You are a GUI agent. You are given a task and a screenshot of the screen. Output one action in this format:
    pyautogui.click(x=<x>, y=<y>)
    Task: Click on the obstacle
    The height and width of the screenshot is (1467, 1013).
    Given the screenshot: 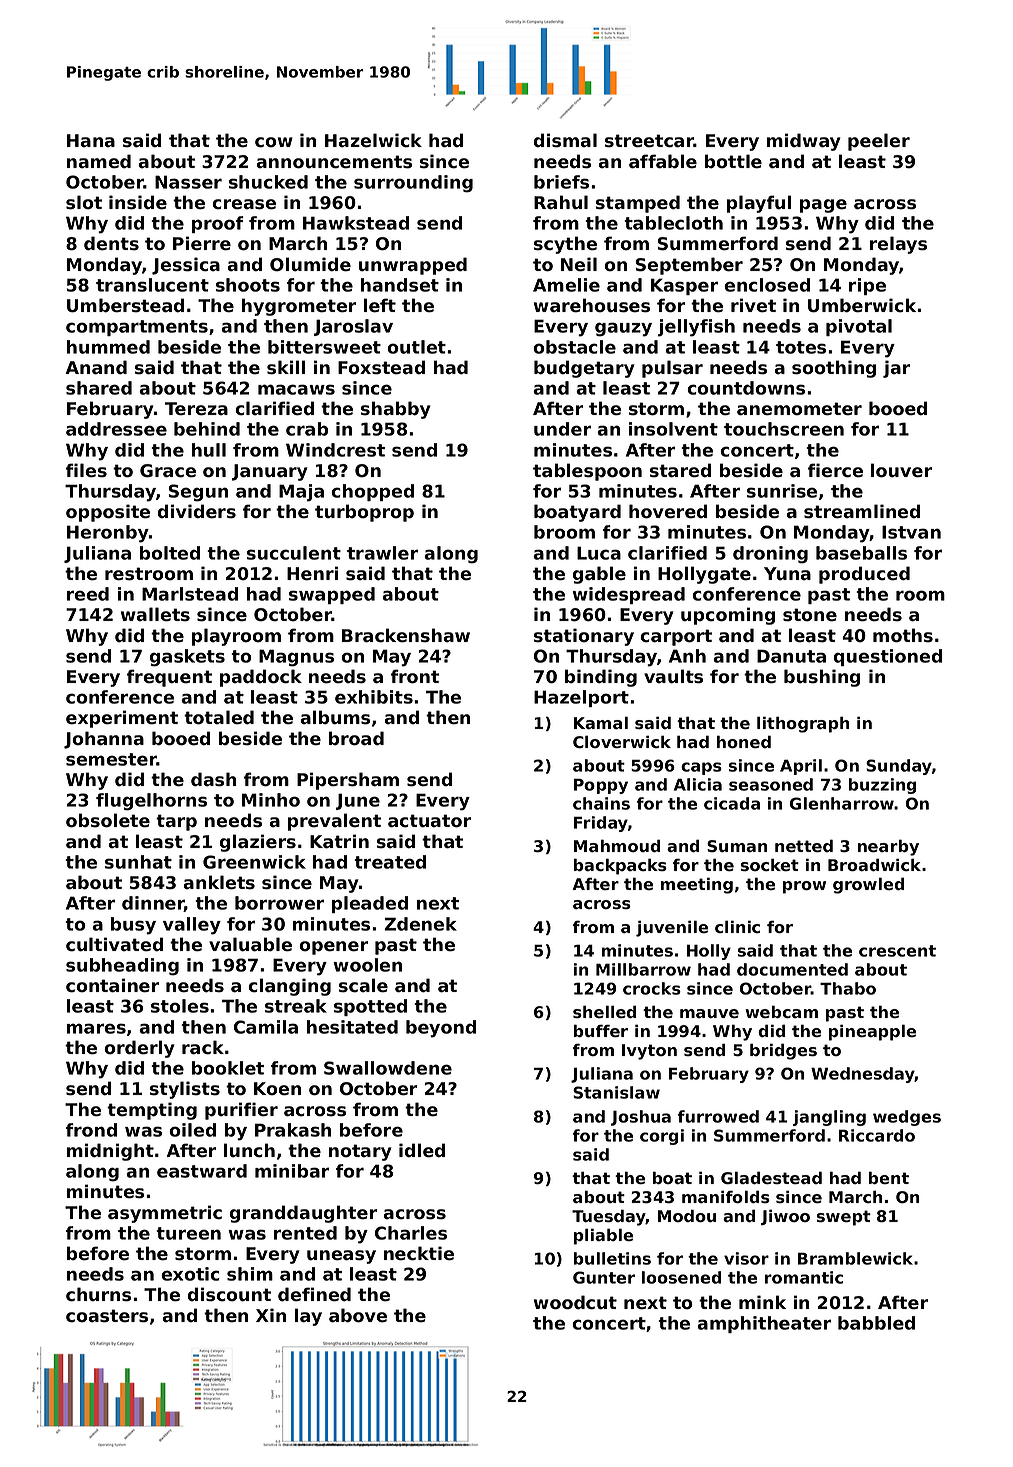 What is the action you would take?
    pyautogui.click(x=574, y=347)
